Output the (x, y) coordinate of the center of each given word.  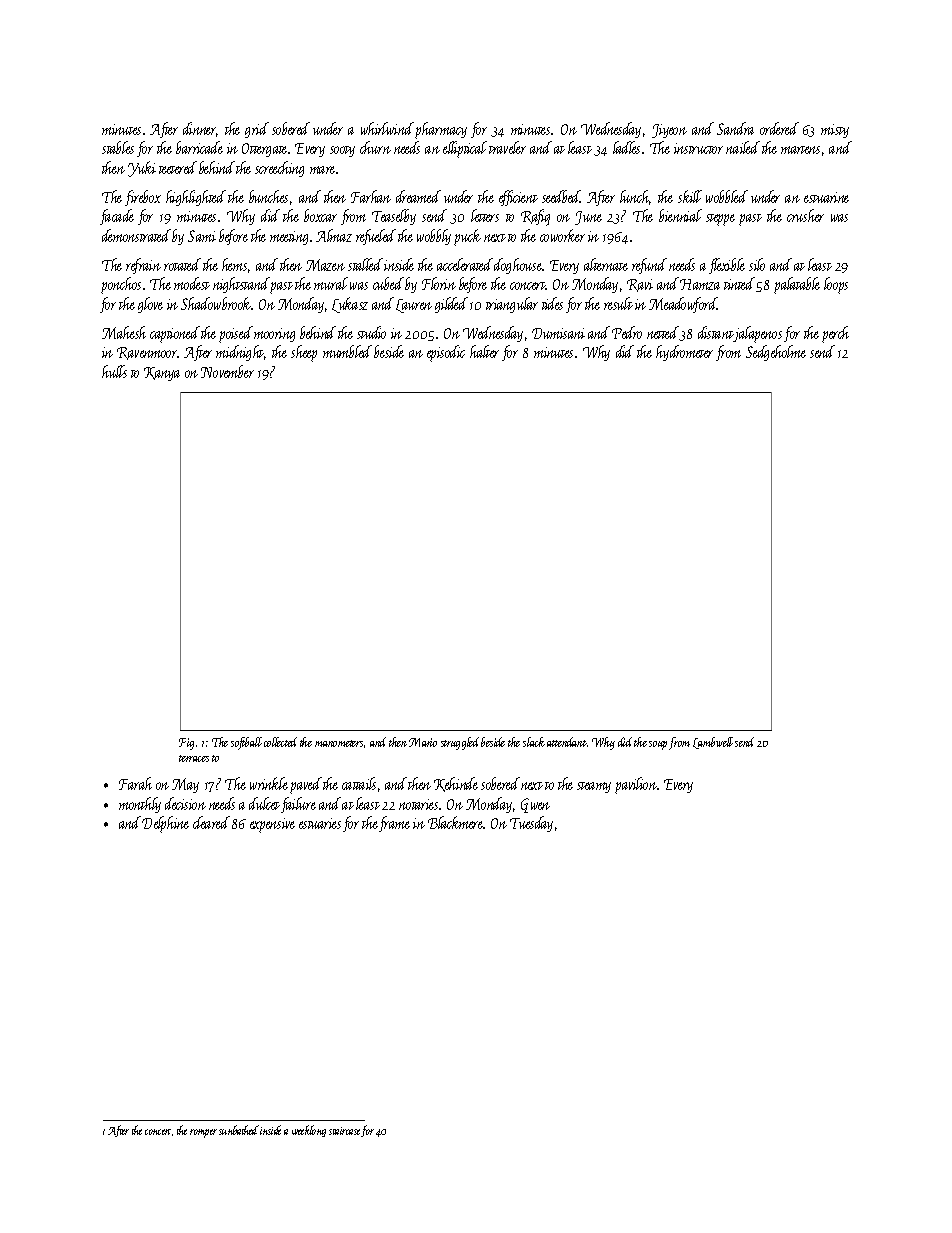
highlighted (196, 198)
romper (203, 1133)
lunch (635, 197)
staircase (345, 1132)
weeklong (309, 1131)
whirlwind (387, 128)
